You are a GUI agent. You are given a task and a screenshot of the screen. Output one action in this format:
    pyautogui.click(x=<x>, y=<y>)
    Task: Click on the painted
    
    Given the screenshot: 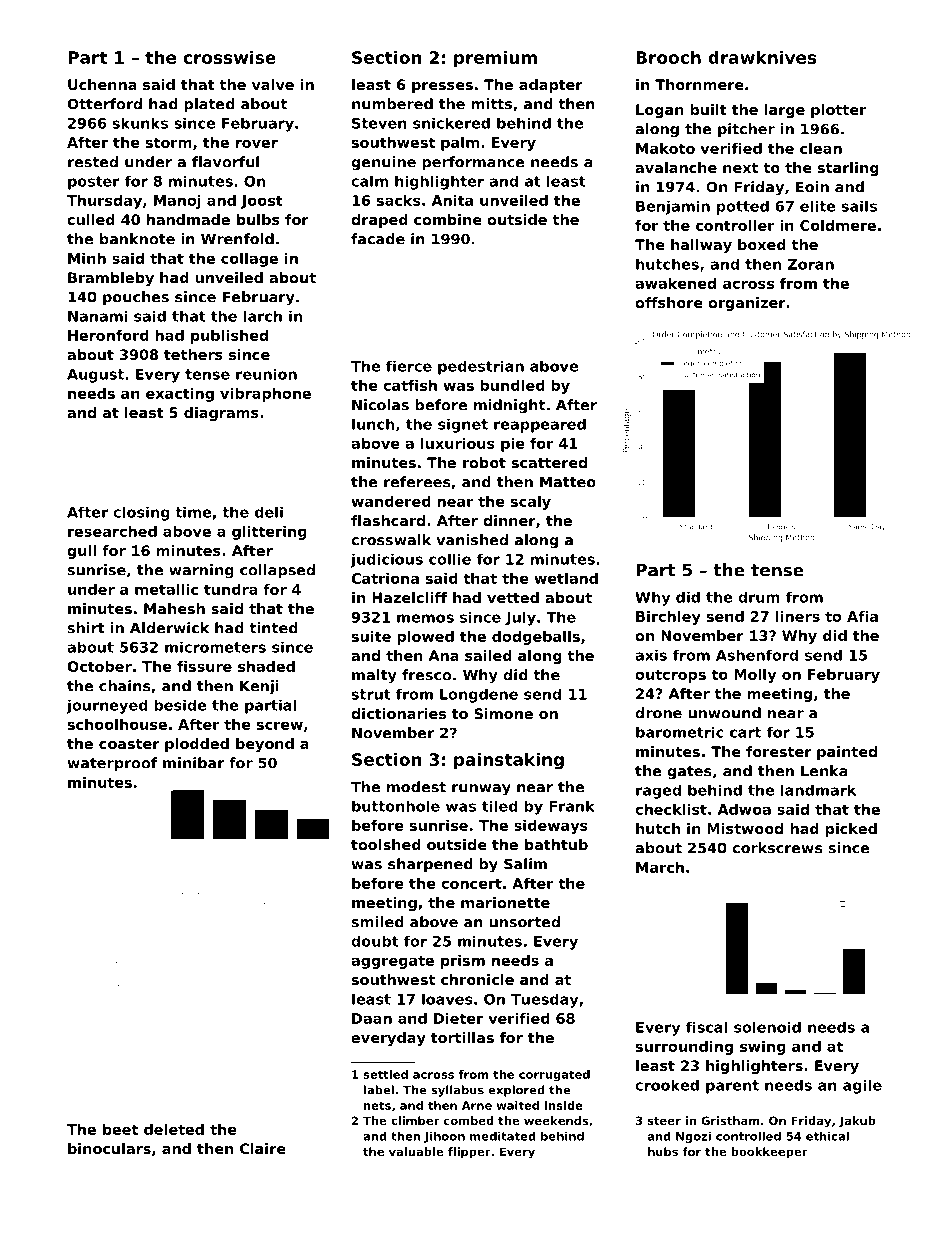 What is the action you would take?
    pyautogui.click(x=847, y=753)
